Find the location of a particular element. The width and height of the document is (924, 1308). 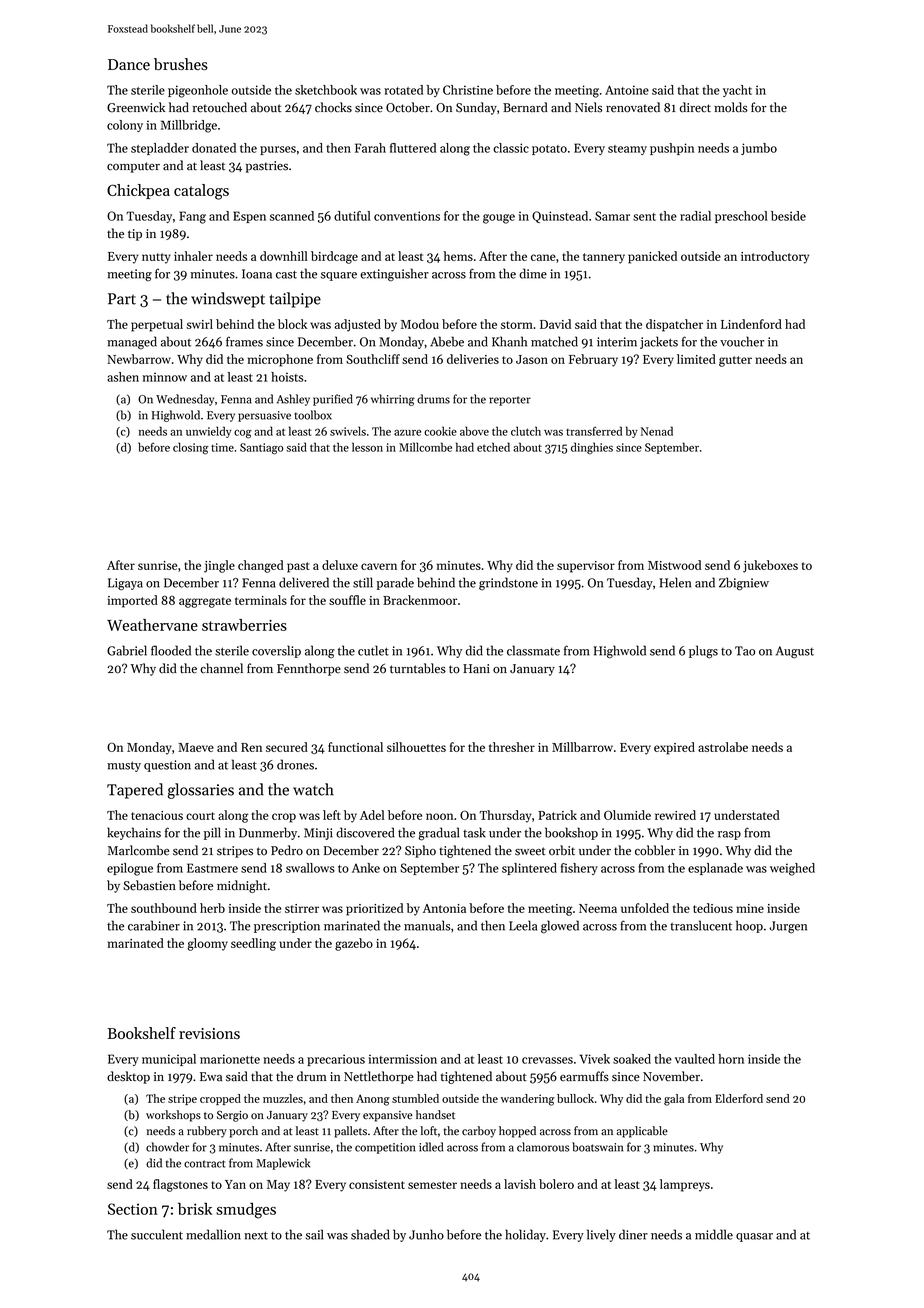

sail is located at coordinates (315, 1234).
